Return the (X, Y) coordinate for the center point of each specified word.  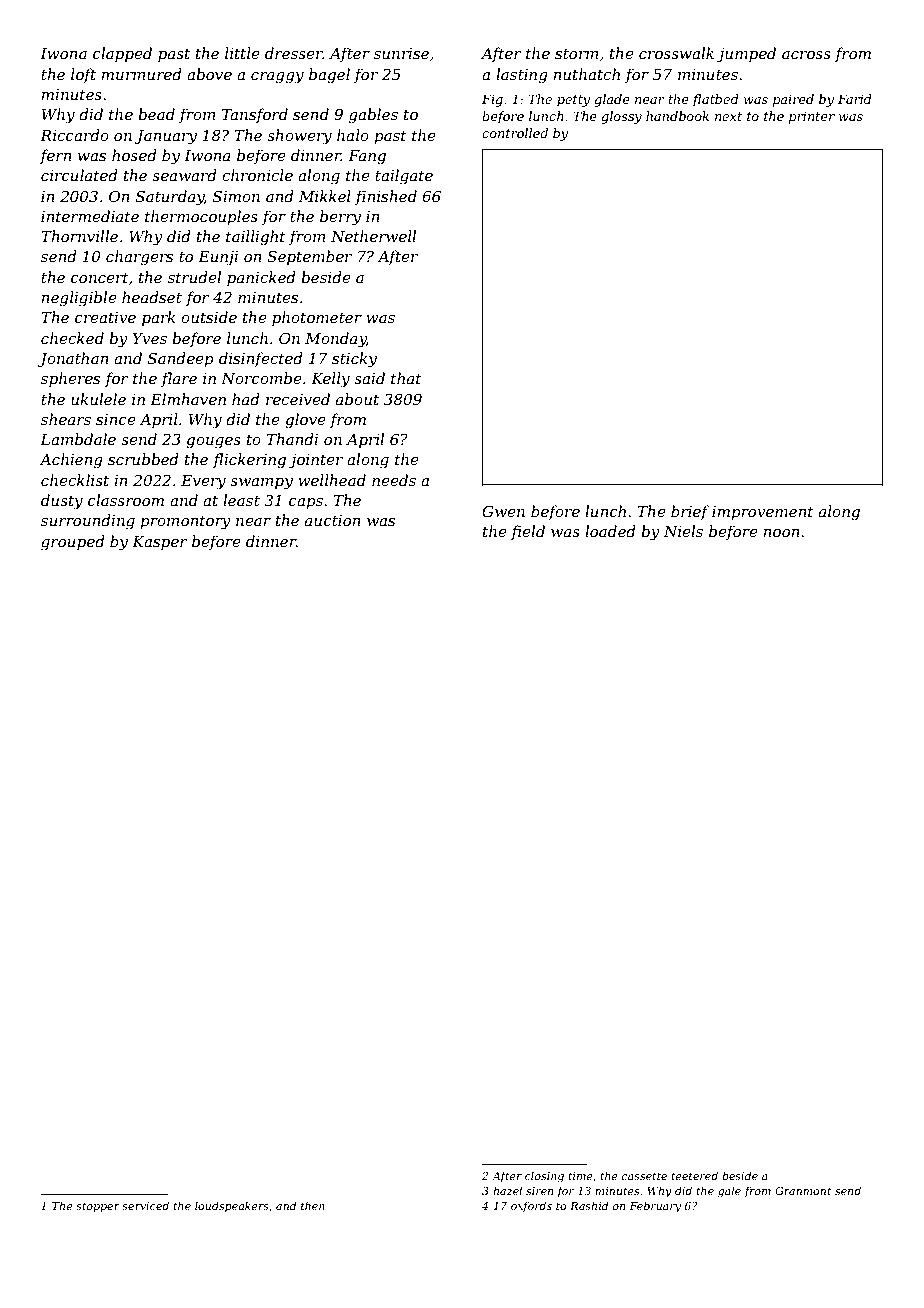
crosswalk (676, 53)
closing (544, 1177)
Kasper (160, 543)
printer (812, 117)
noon (781, 533)
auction (333, 520)
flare (179, 379)
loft (83, 75)
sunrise (401, 53)
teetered (694, 1175)
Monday (335, 340)
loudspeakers (232, 1206)
